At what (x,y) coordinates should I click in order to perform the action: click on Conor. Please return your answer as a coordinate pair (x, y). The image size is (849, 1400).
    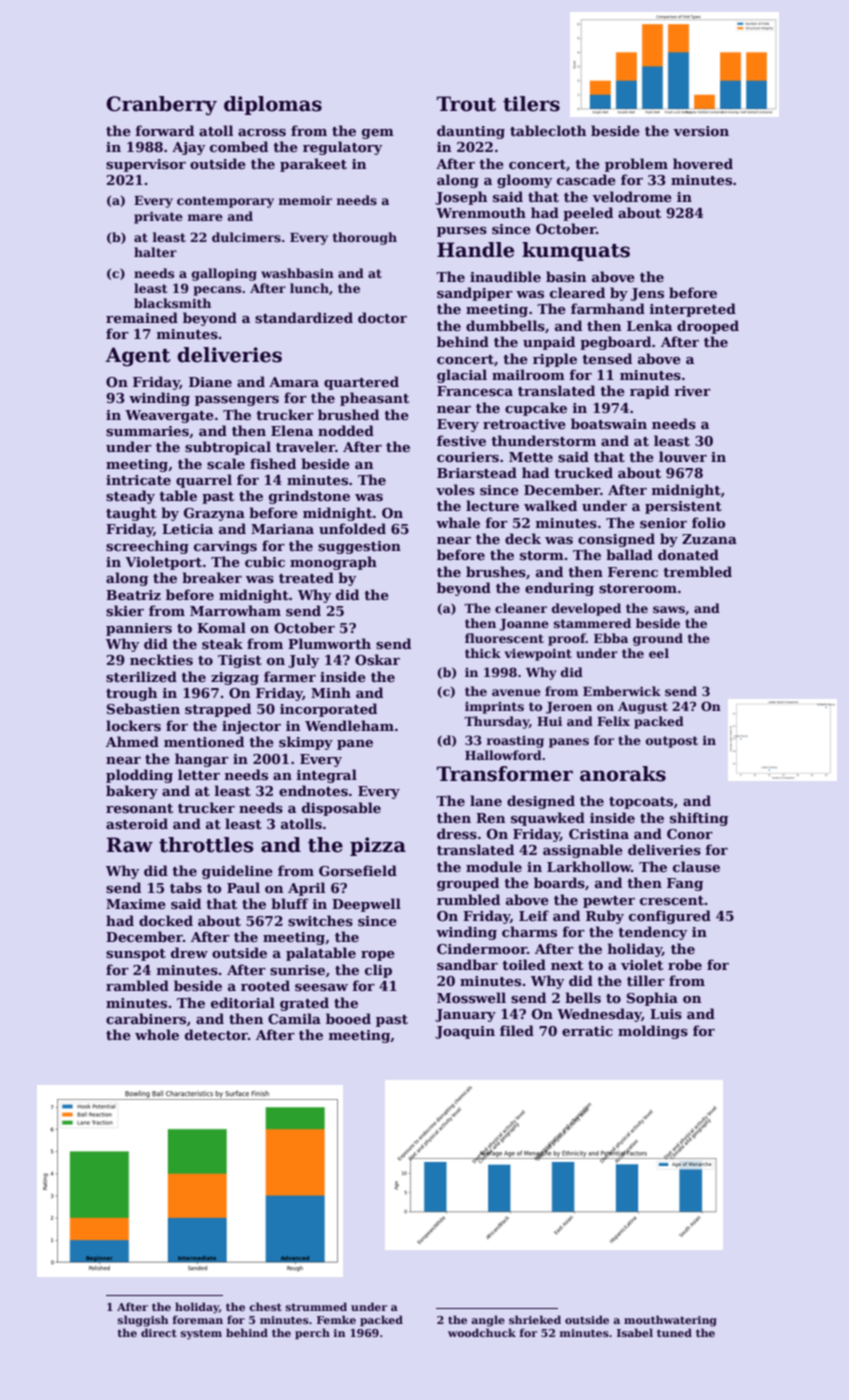
    Looking at the image, I should click on (690, 834).
